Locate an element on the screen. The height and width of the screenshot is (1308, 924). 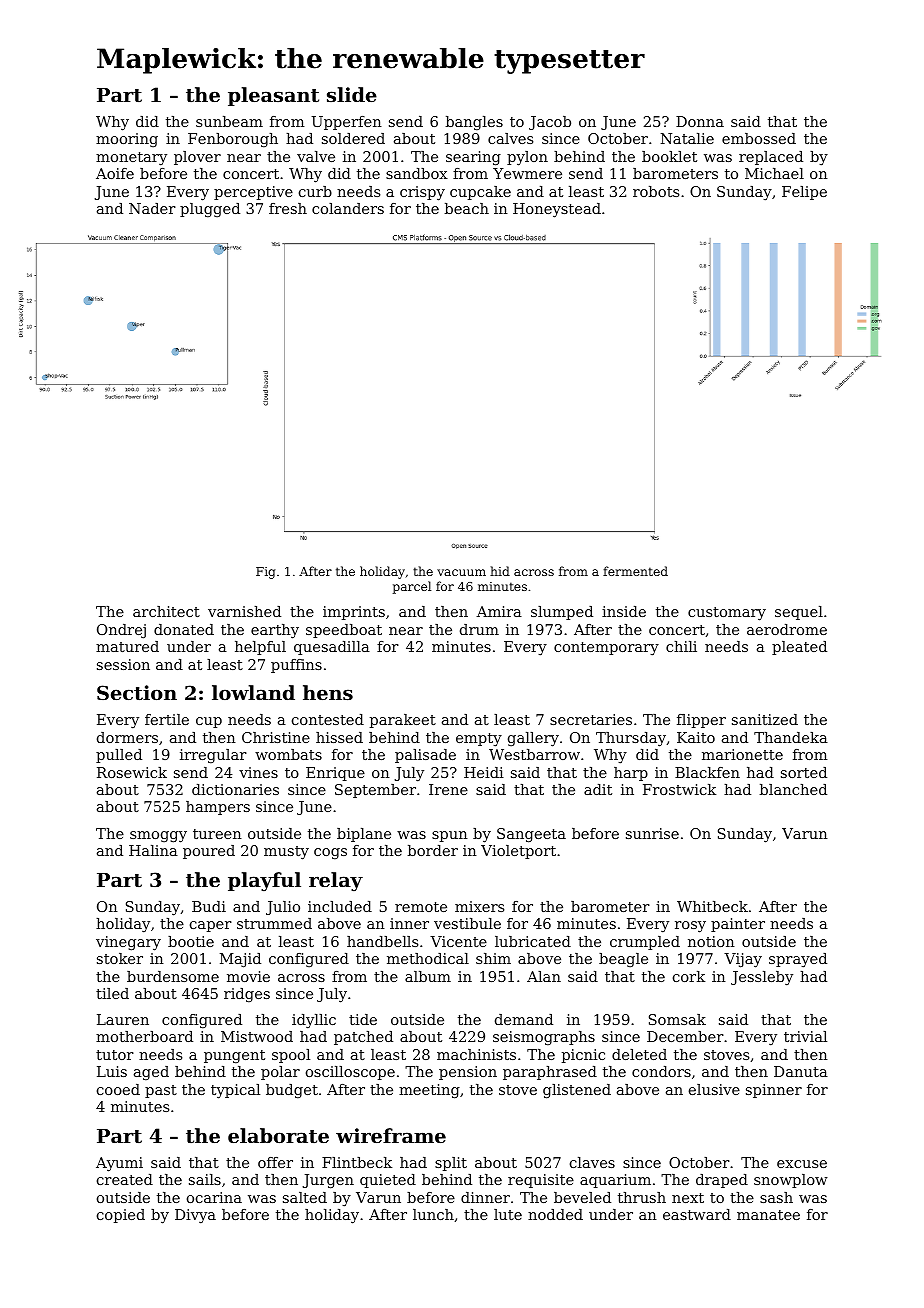
Luis is located at coordinates (112, 1071).
